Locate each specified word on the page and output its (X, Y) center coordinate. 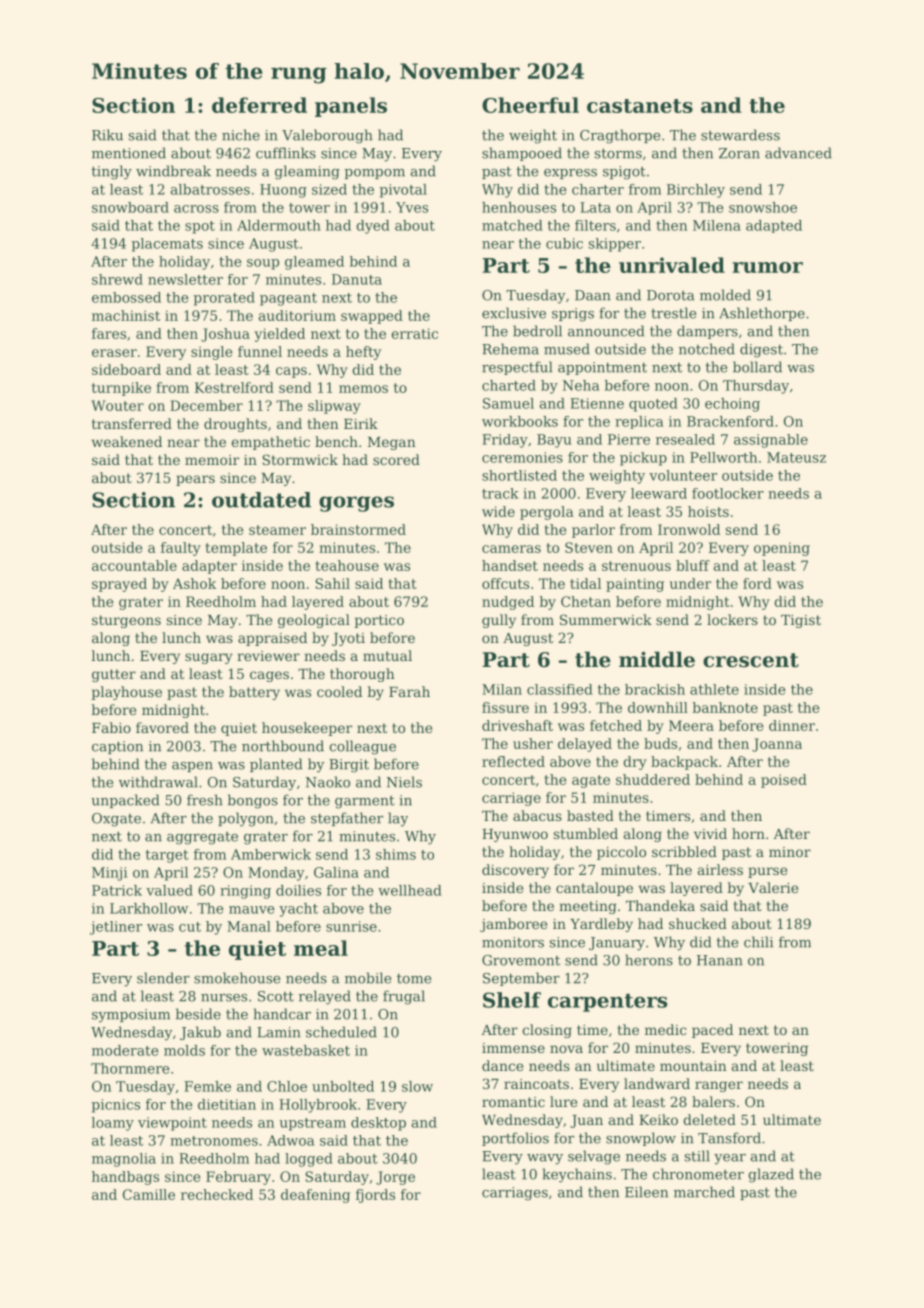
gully (499, 621)
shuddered (653, 779)
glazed (771, 1175)
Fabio (111, 727)
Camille (149, 1194)
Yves (412, 207)
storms (618, 153)
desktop (378, 1124)
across (196, 209)
